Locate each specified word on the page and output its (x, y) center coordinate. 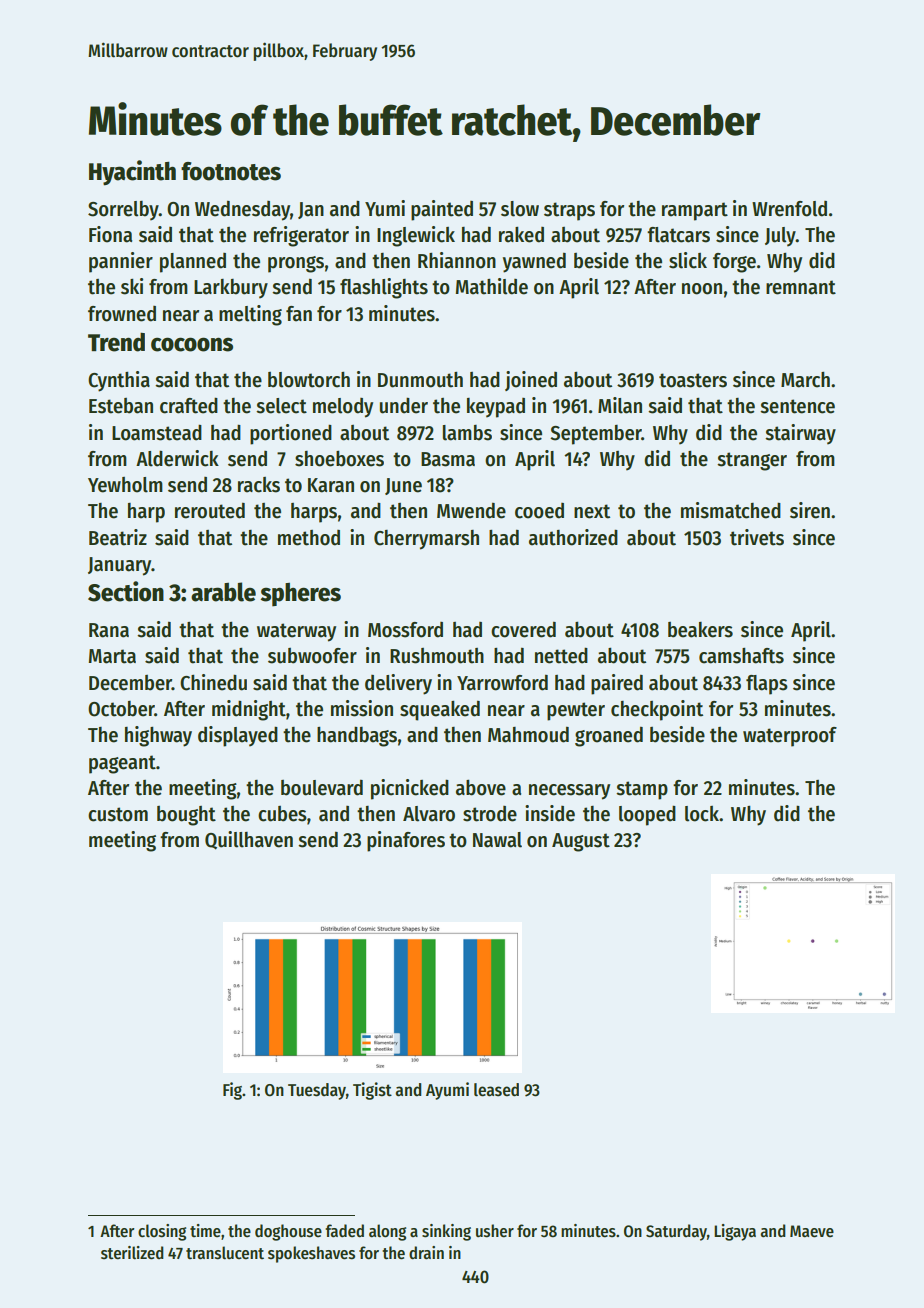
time (205, 1231)
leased (496, 1090)
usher (495, 1231)
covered (523, 630)
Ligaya (735, 1232)
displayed (238, 736)
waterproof (790, 737)
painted (442, 210)
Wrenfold (789, 209)
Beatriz (118, 537)
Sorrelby (123, 211)
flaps (767, 685)
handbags (357, 736)
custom (118, 814)
